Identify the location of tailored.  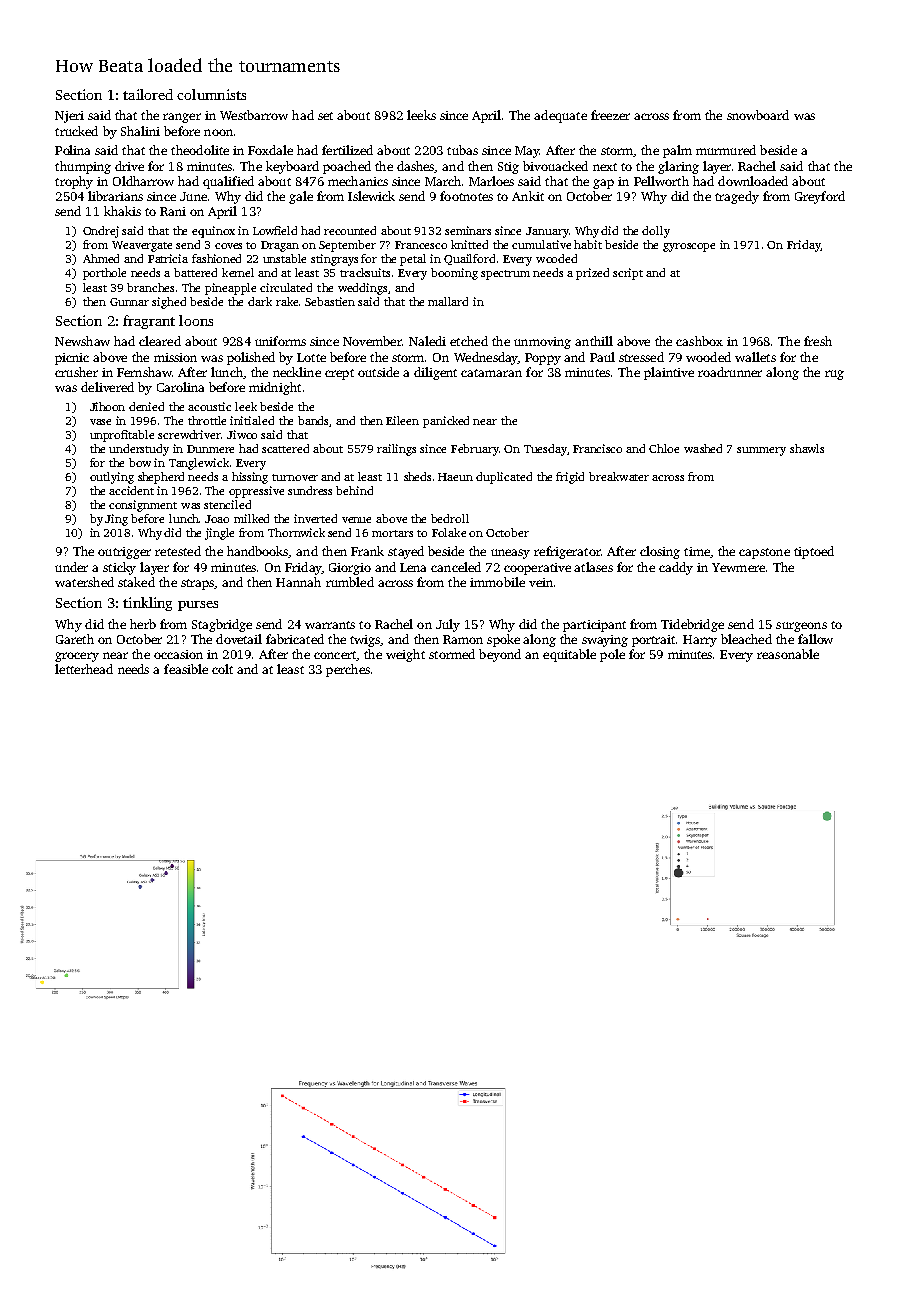
(148, 94).
